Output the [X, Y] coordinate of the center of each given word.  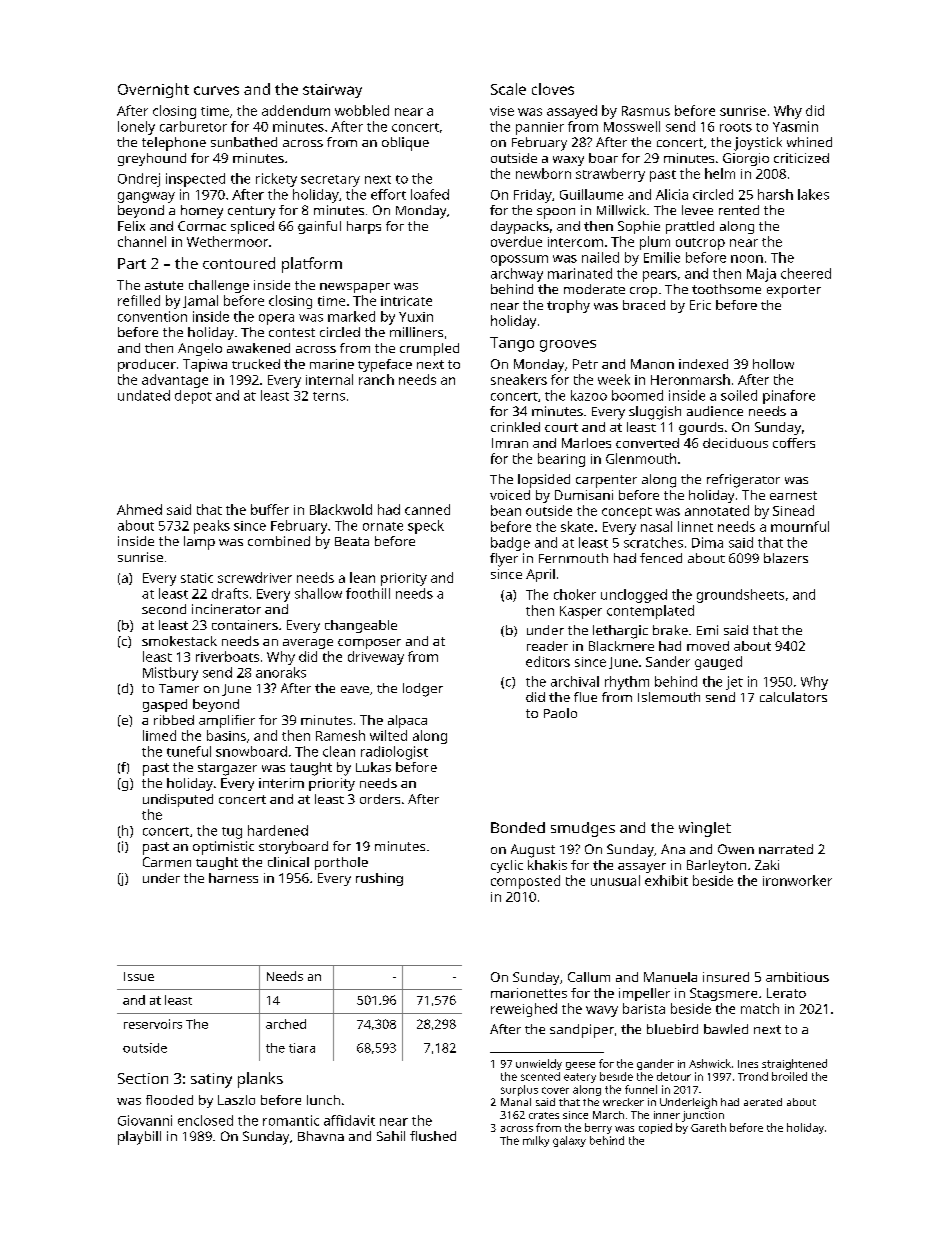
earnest [793, 495]
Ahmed [139, 509]
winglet [705, 829]
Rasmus [646, 111]
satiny [211, 1080]
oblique [405, 144]
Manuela [670, 977]
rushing [379, 879]
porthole [341, 863]
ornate [383, 526]
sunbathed [244, 142]
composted [525, 882]
